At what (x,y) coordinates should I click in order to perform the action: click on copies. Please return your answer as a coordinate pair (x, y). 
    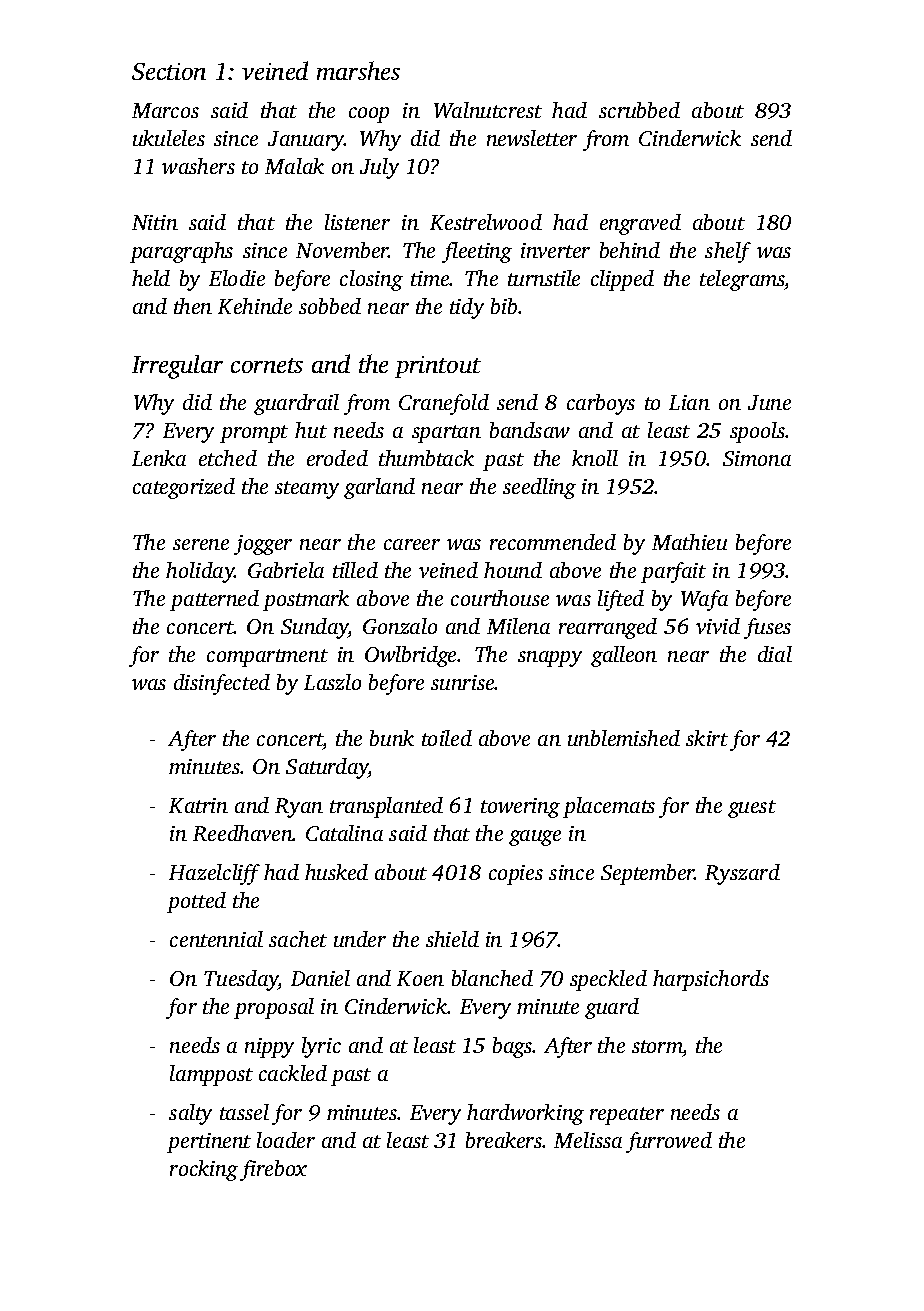
    Looking at the image, I should click on (516, 875).
